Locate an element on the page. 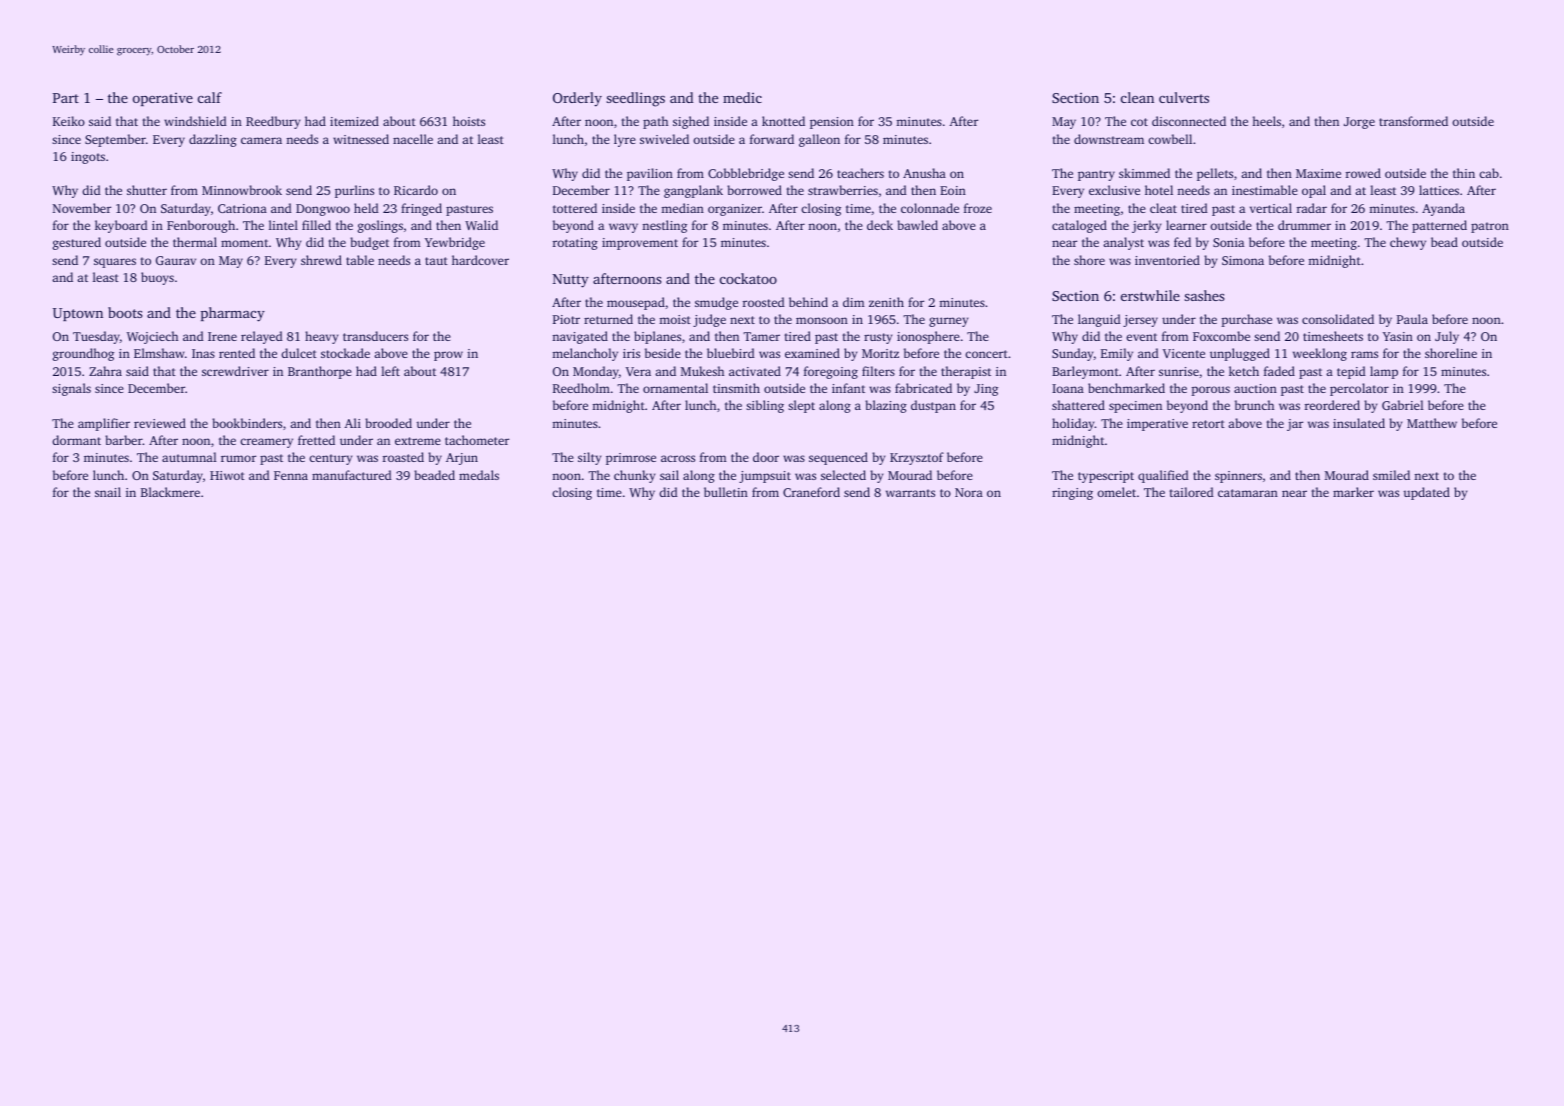 This document has height=1106, width=1564. Ayanda is located at coordinates (1443, 209).
